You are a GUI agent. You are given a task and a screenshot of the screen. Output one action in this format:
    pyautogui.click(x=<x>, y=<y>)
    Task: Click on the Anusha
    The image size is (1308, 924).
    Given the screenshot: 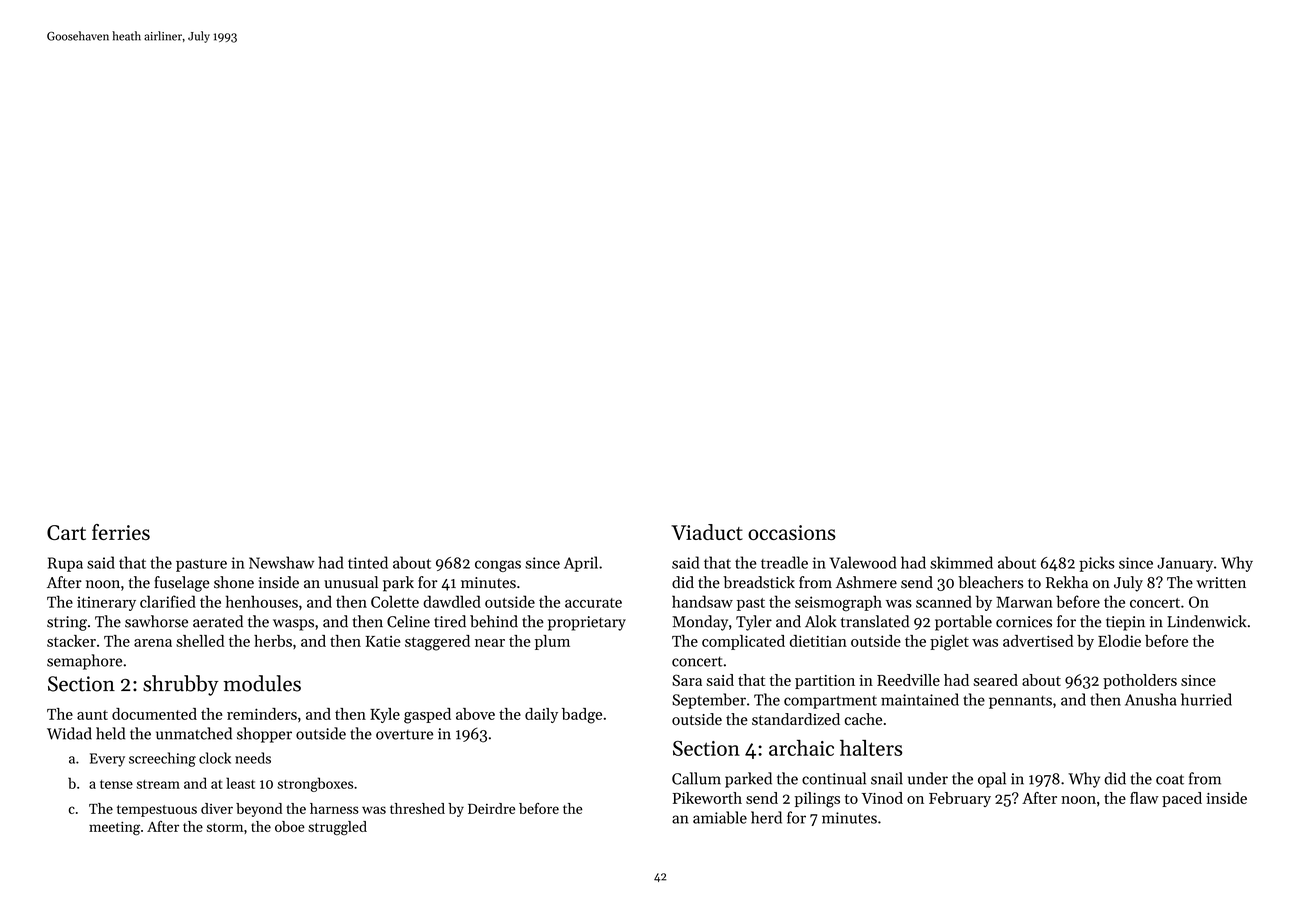 What is the action you would take?
    pyautogui.click(x=1151, y=699)
